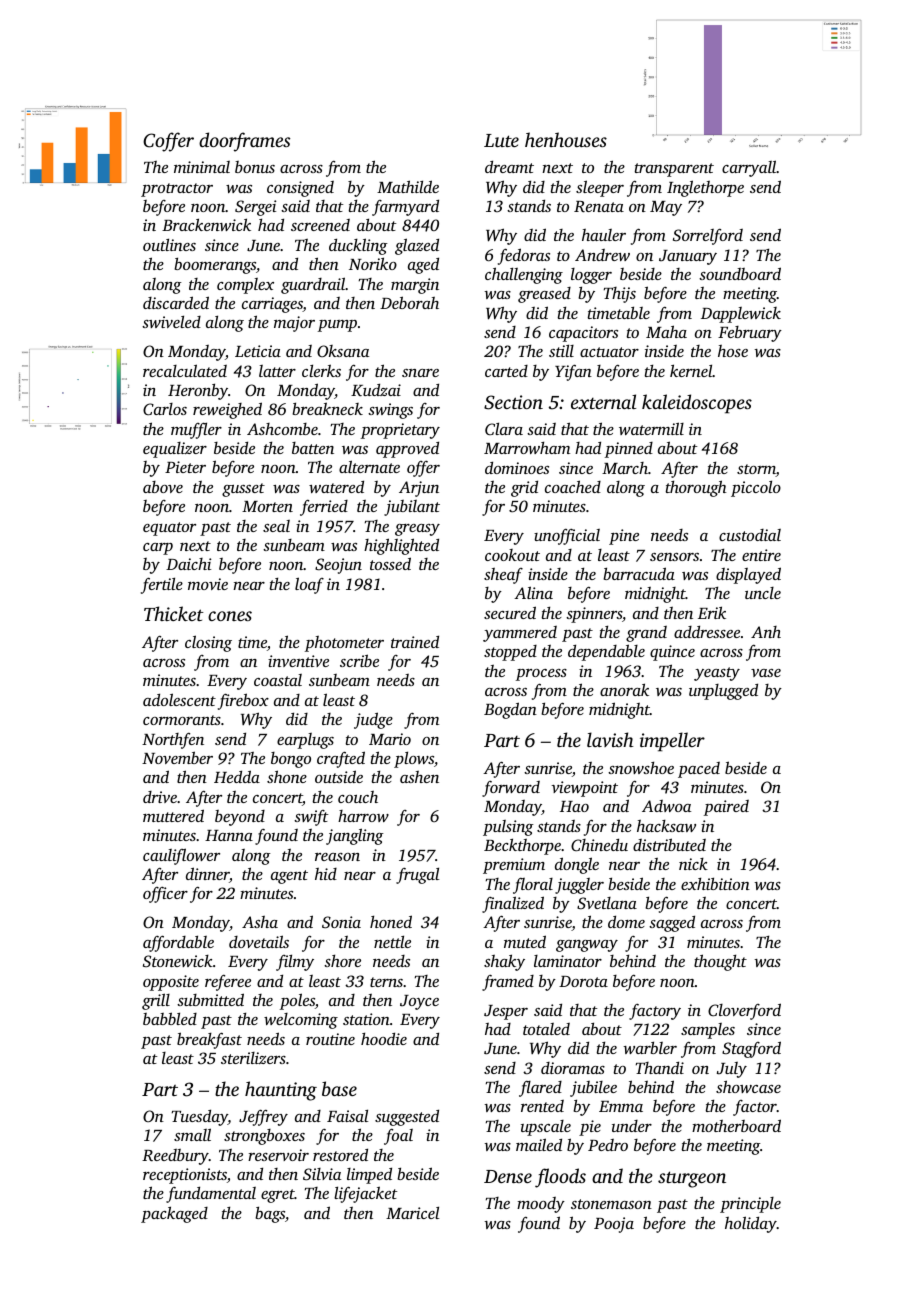 The height and width of the screenshot is (1314, 924). What do you see at coordinates (198, 391) in the screenshot?
I see `Heronby` at bounding box center [198, 391].
